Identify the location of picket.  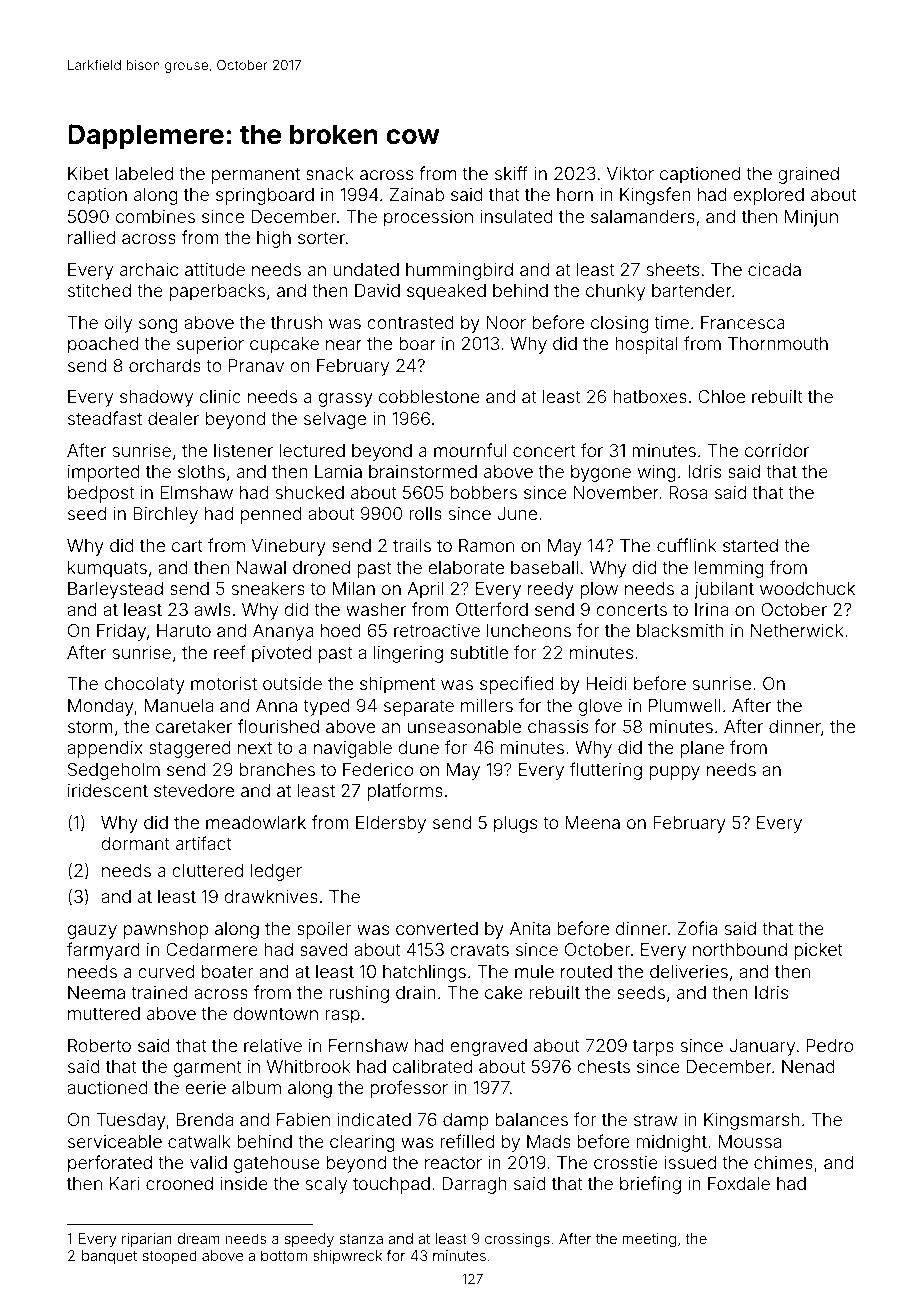
(818, 951).
